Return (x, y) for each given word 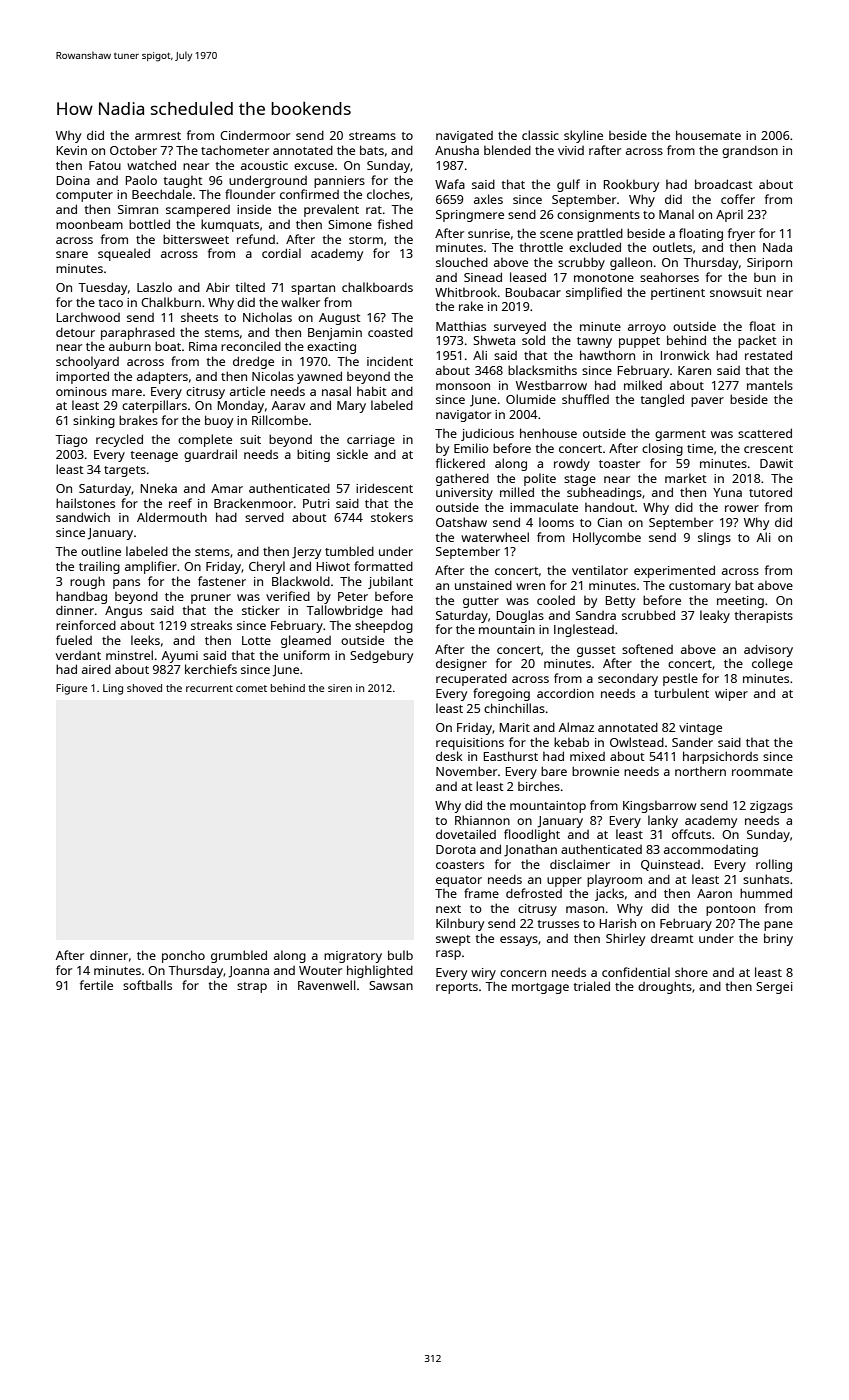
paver (707, 402)
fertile (96, 985)
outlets (672, 247)
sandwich (83, 517)
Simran (138, 209)
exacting (331, 348)
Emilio (471, 448)
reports (457, 988)
